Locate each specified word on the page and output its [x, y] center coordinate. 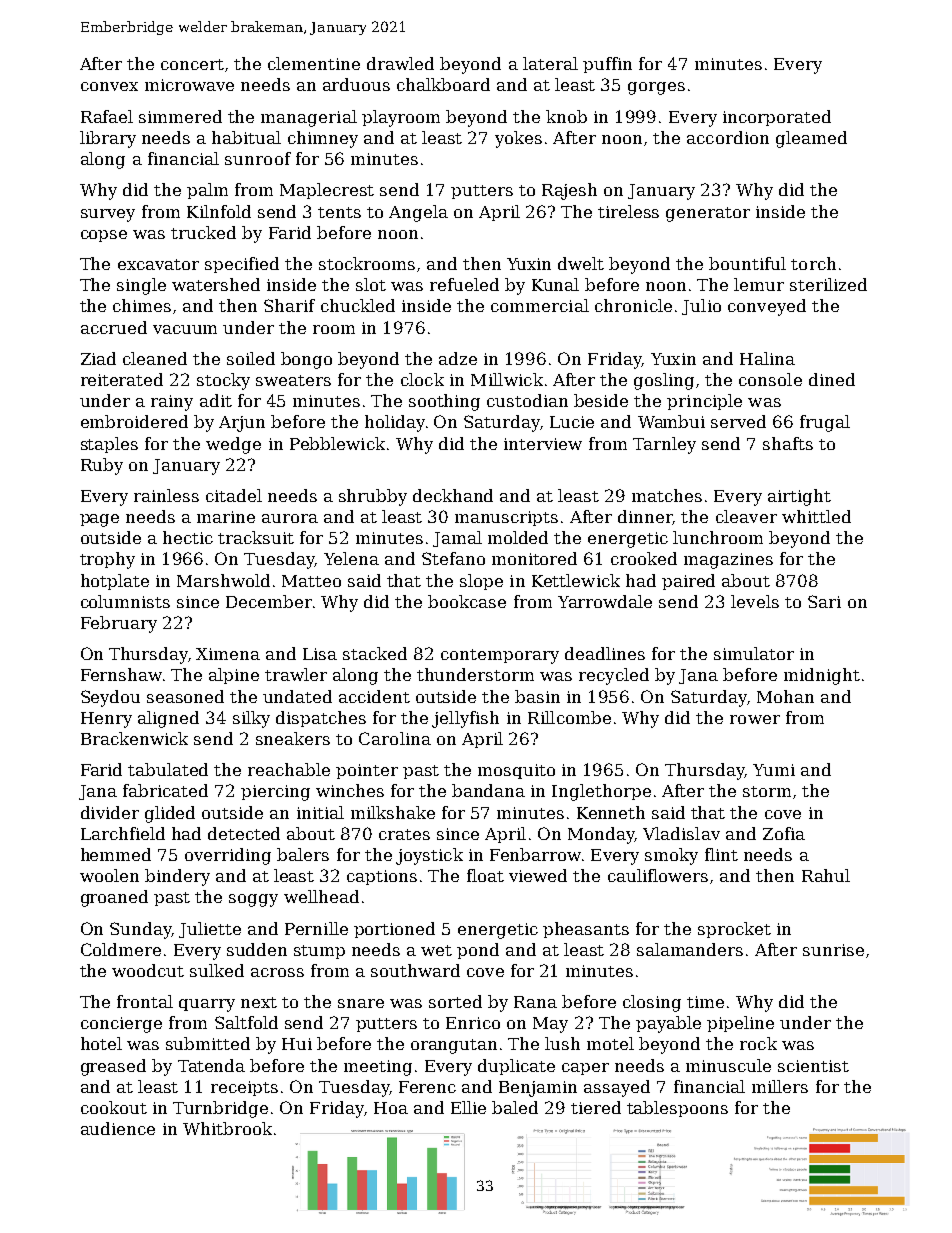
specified [242, 265]
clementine [314, 63]
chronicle [633, 305]
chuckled [358, 305]
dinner [645, 517]
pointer [367, 771]
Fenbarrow [535, 854]
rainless [166, 495]
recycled [614, 676]
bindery [177, 877]
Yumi [774, 770]
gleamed [811, 139]
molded [518, 537]
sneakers [293, 738]
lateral [550, 63]
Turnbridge [220, 1109]
